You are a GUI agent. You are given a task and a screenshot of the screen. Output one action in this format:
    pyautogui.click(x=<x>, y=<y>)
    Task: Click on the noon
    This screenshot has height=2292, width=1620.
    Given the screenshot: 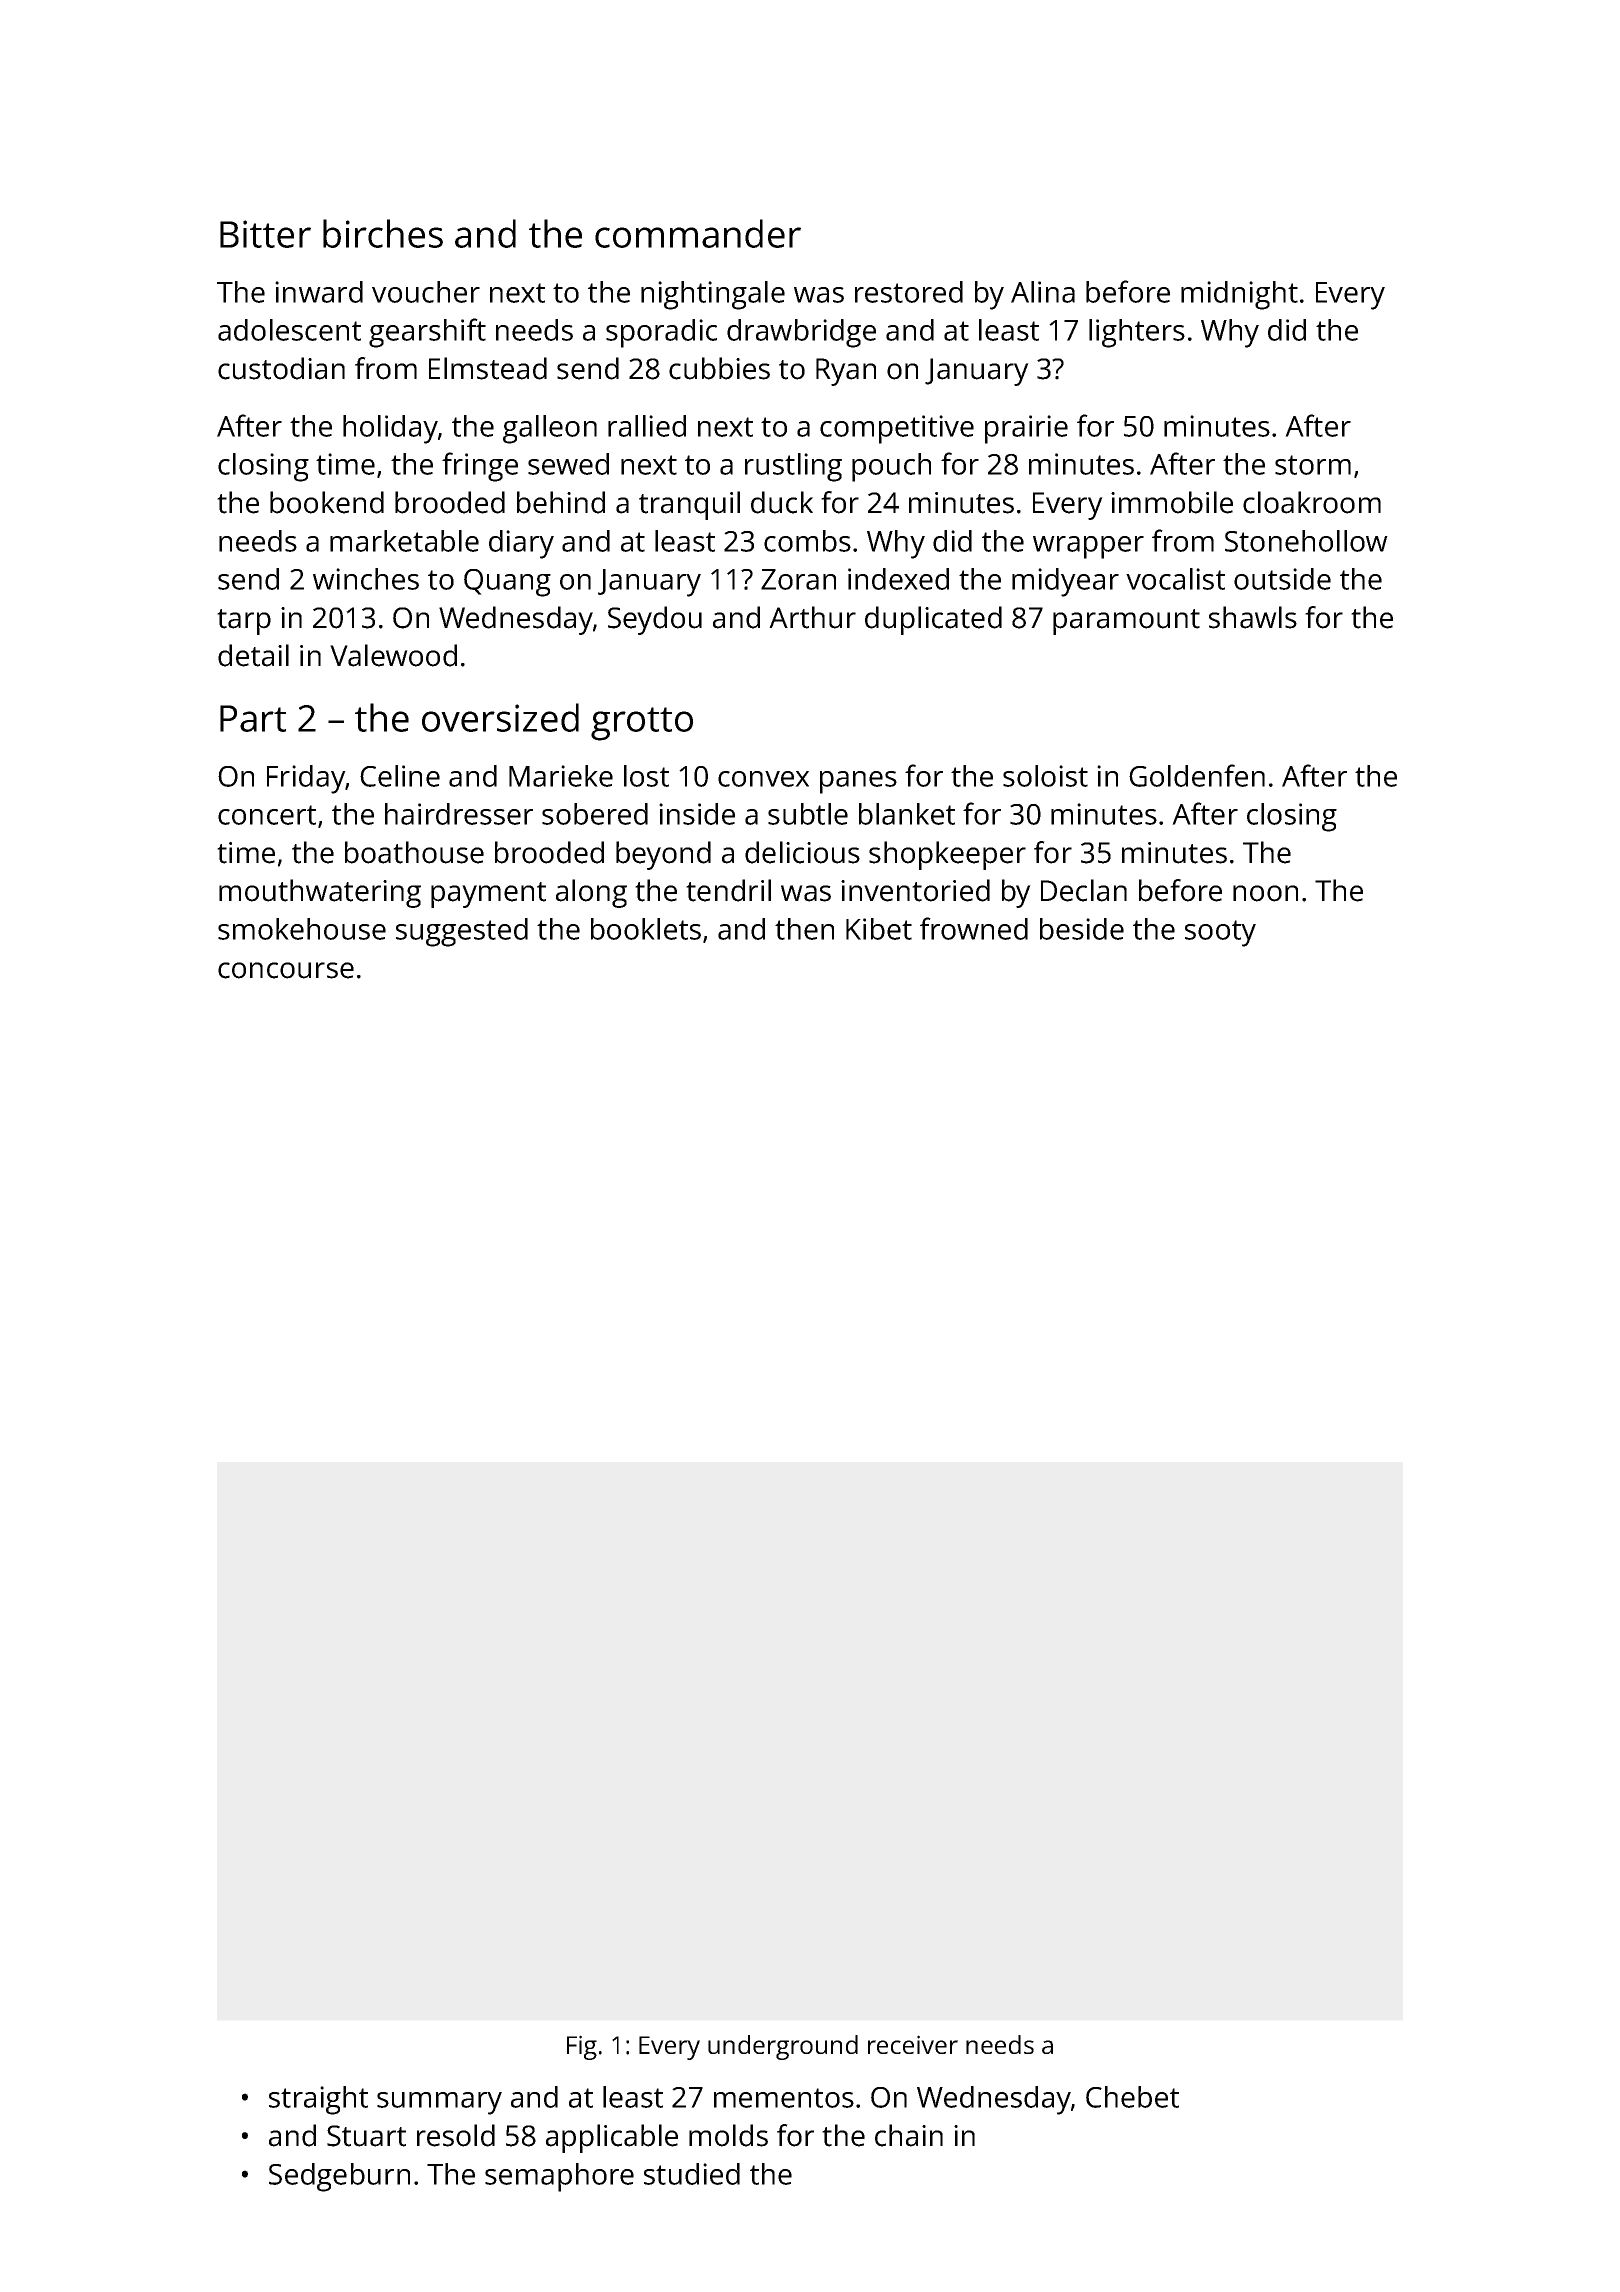 What is the action you would take?
    pyautogui.click(x=1265, y=893)
